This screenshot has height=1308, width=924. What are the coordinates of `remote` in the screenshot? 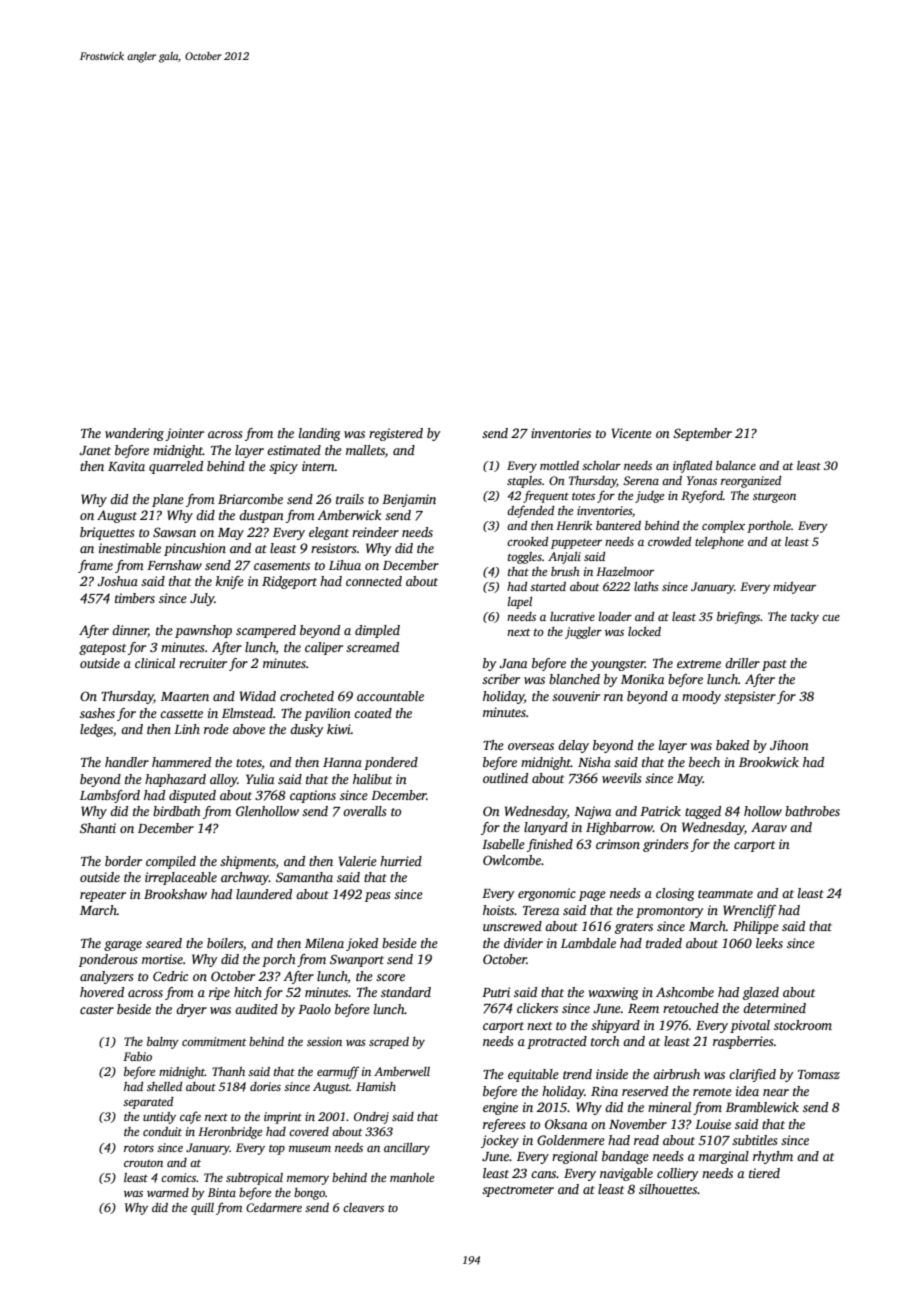 It's located at (712, 1092).
